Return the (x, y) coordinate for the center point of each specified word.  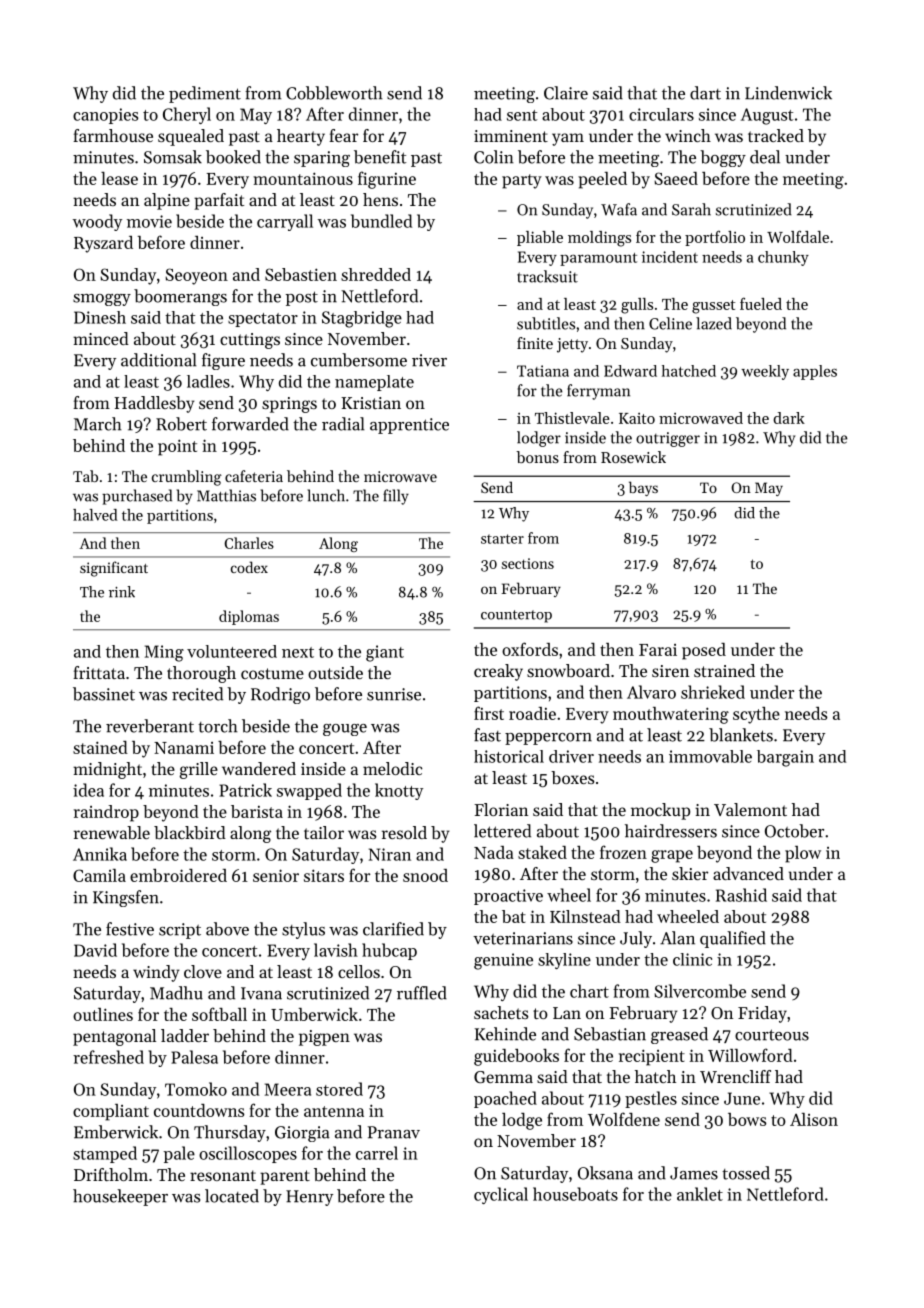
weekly (765, 372)
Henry (309, 1198)
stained (100, 747)
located (232, 1196)
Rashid (741, 895)
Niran (390, 854)
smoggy (102, 300)
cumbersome (359, 360)
